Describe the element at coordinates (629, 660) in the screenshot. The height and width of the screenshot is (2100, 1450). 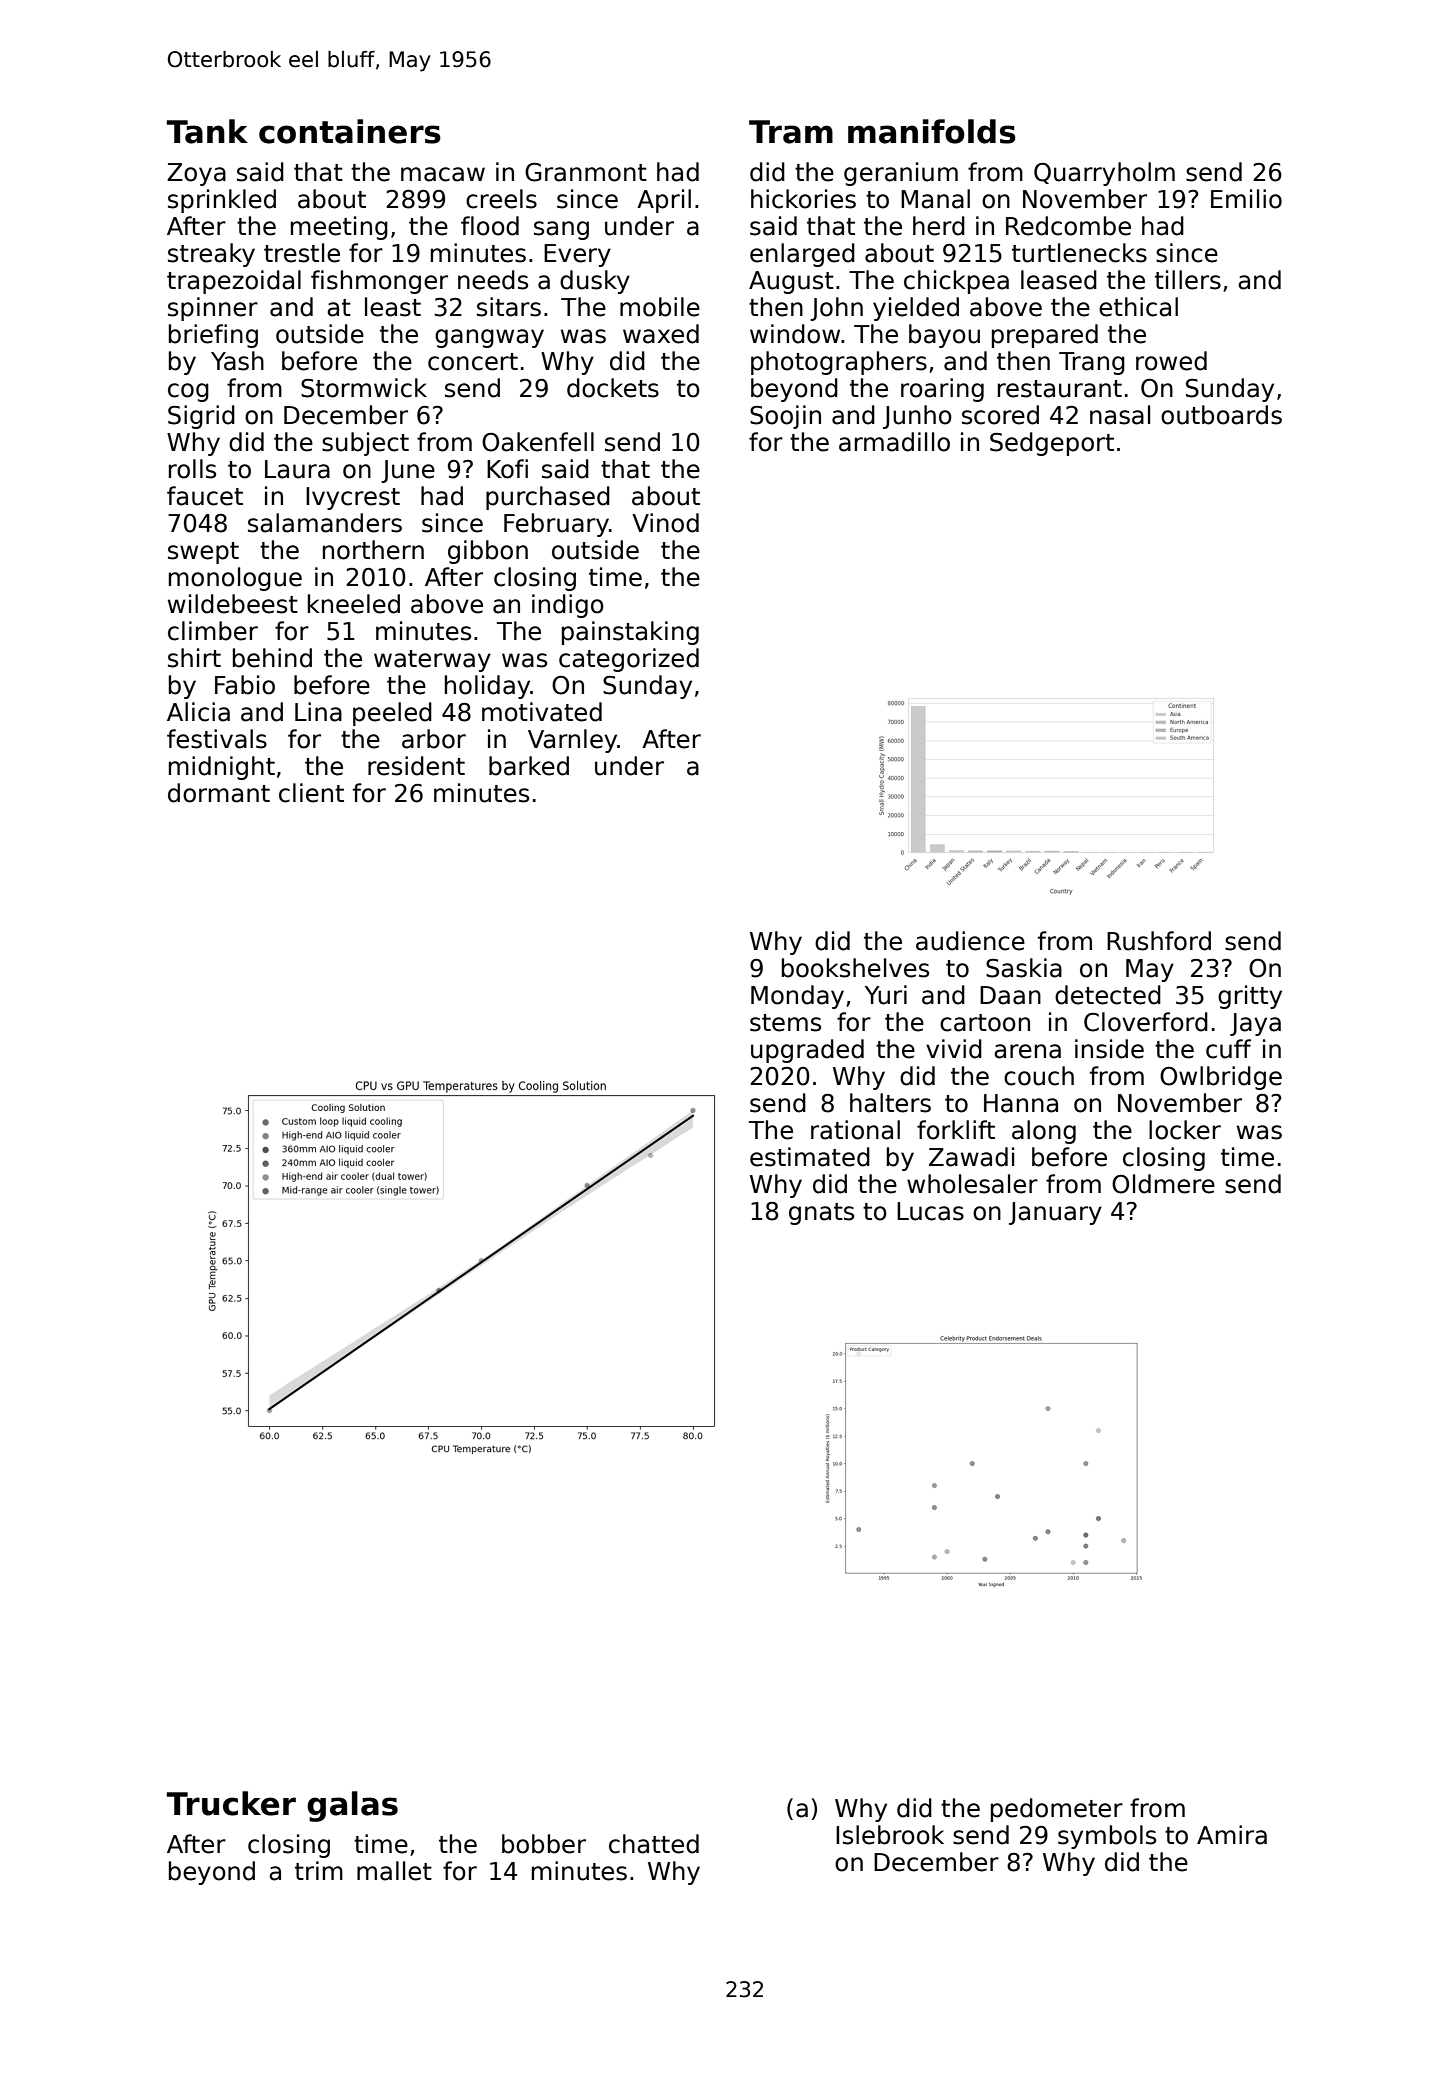
I see `categorized` at that location.
